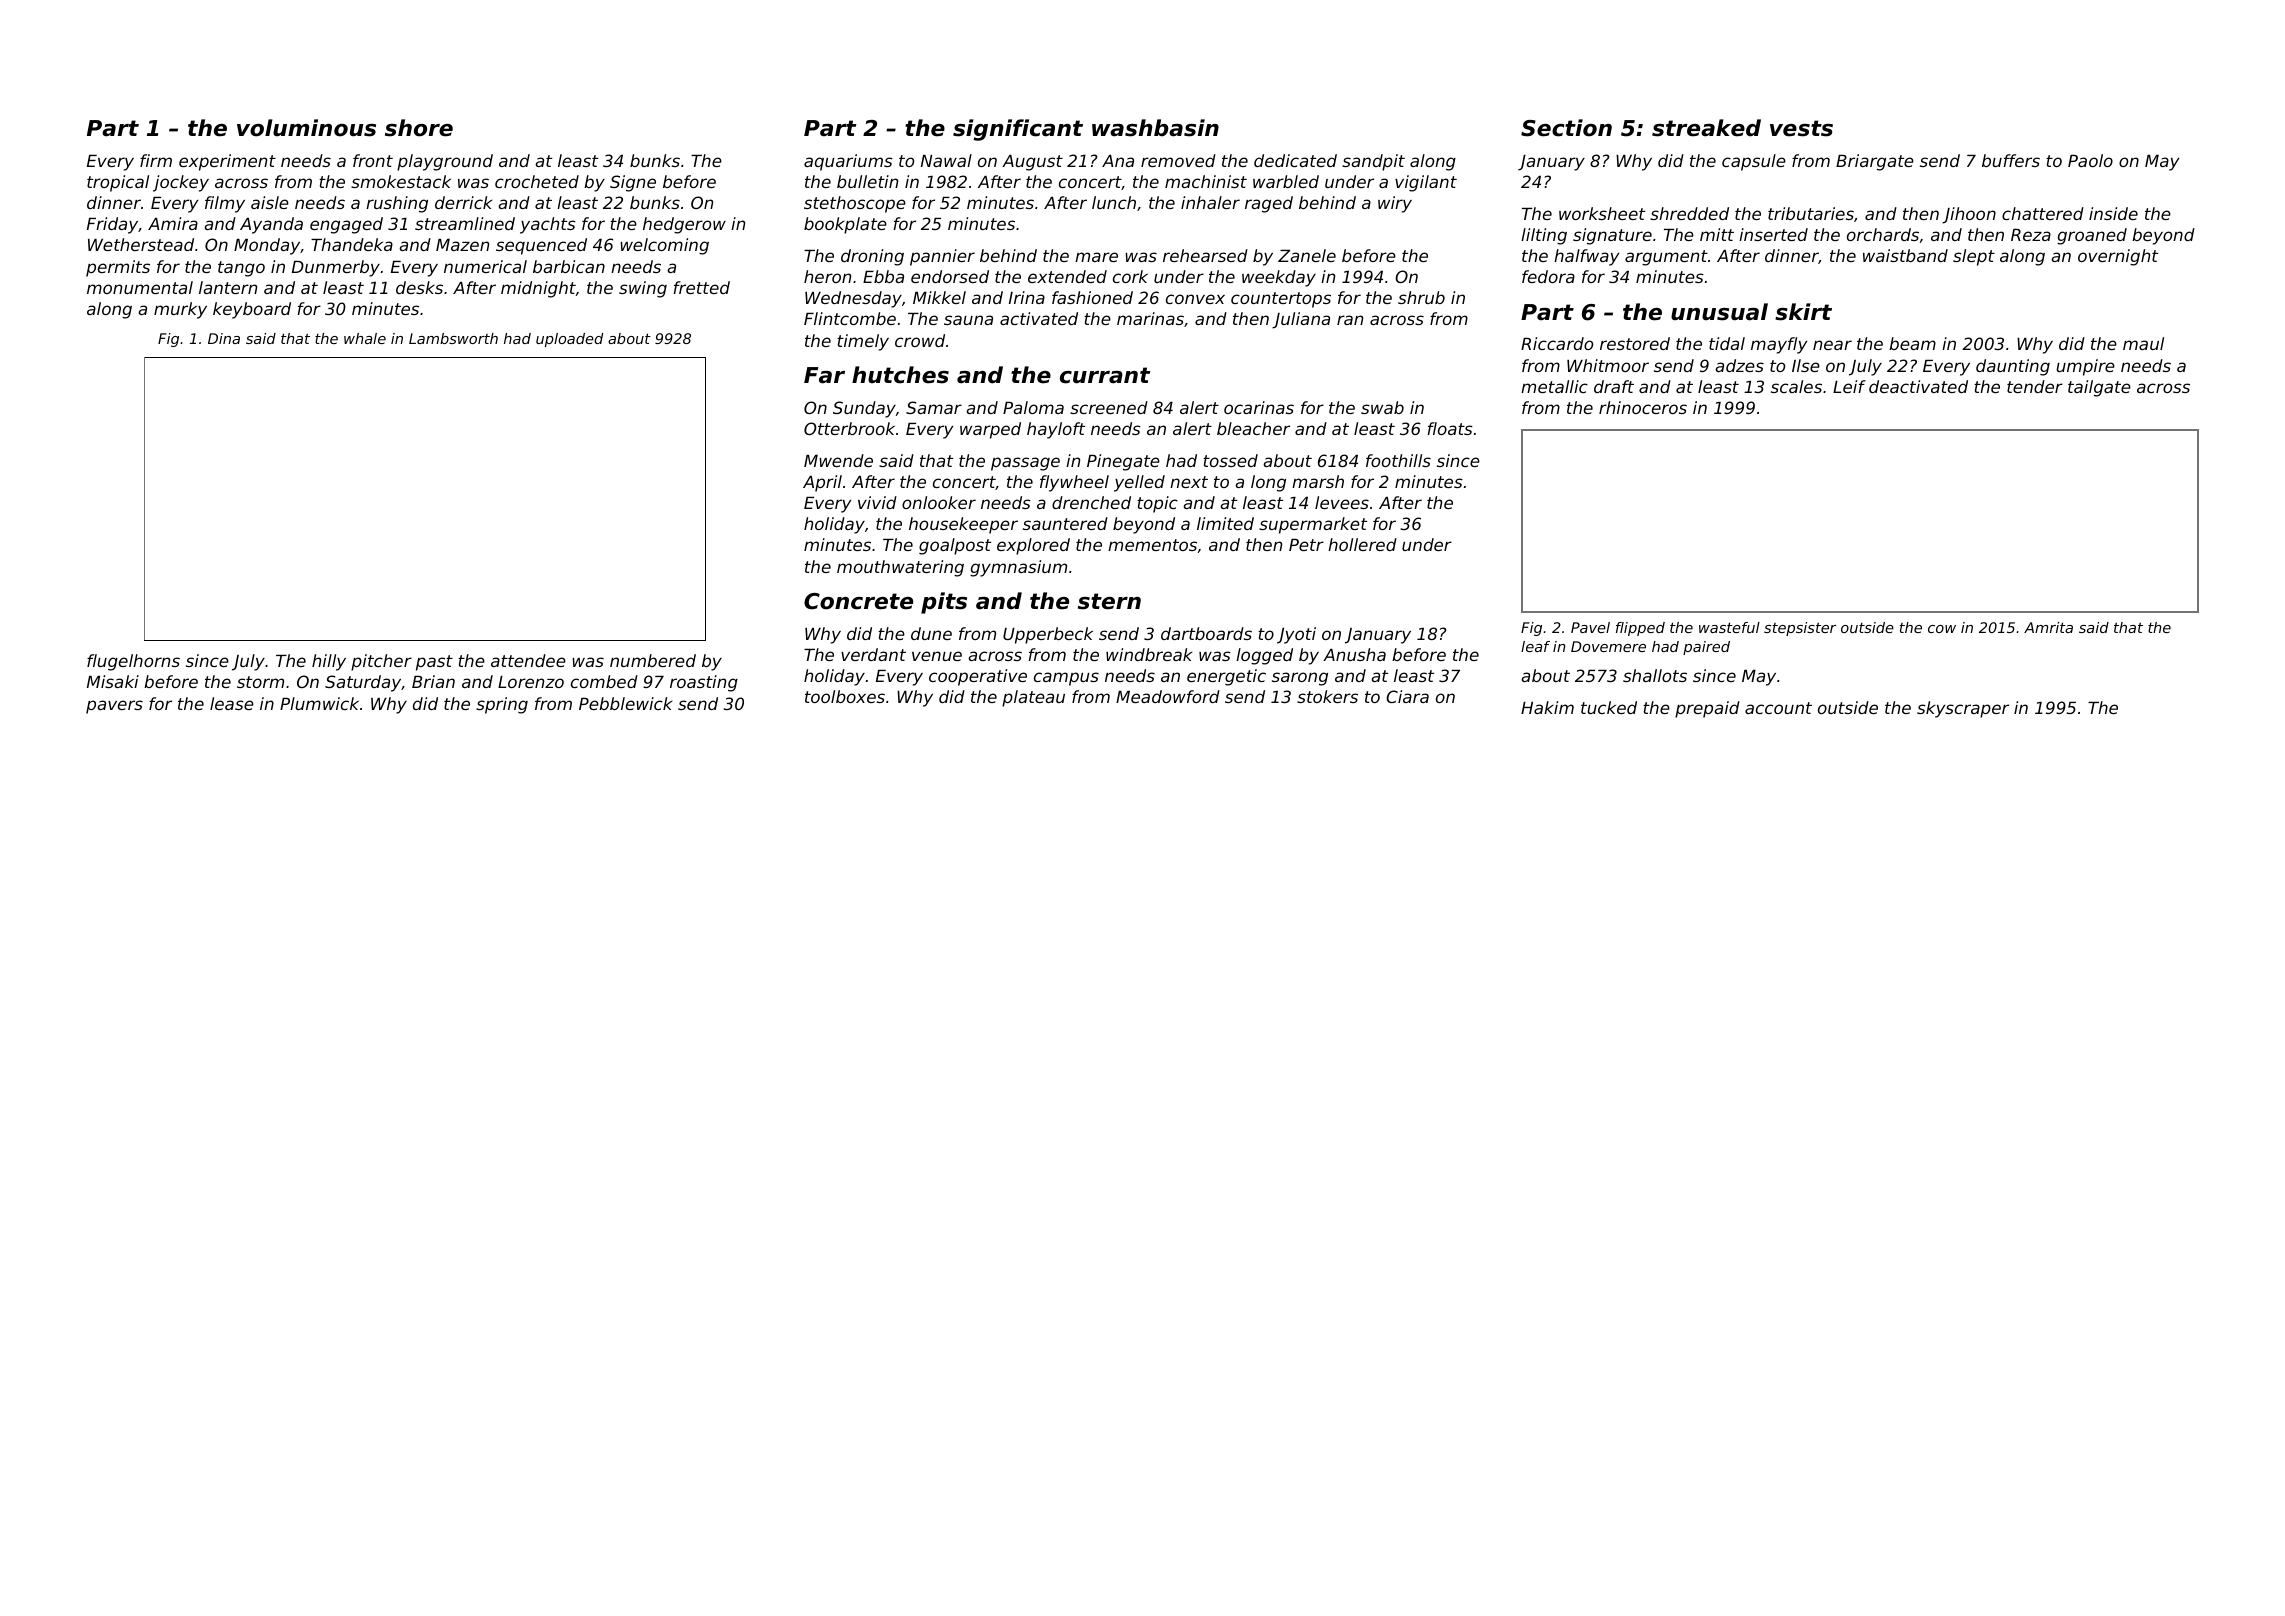  I want to click on Pavel, so click(1590, 627).
